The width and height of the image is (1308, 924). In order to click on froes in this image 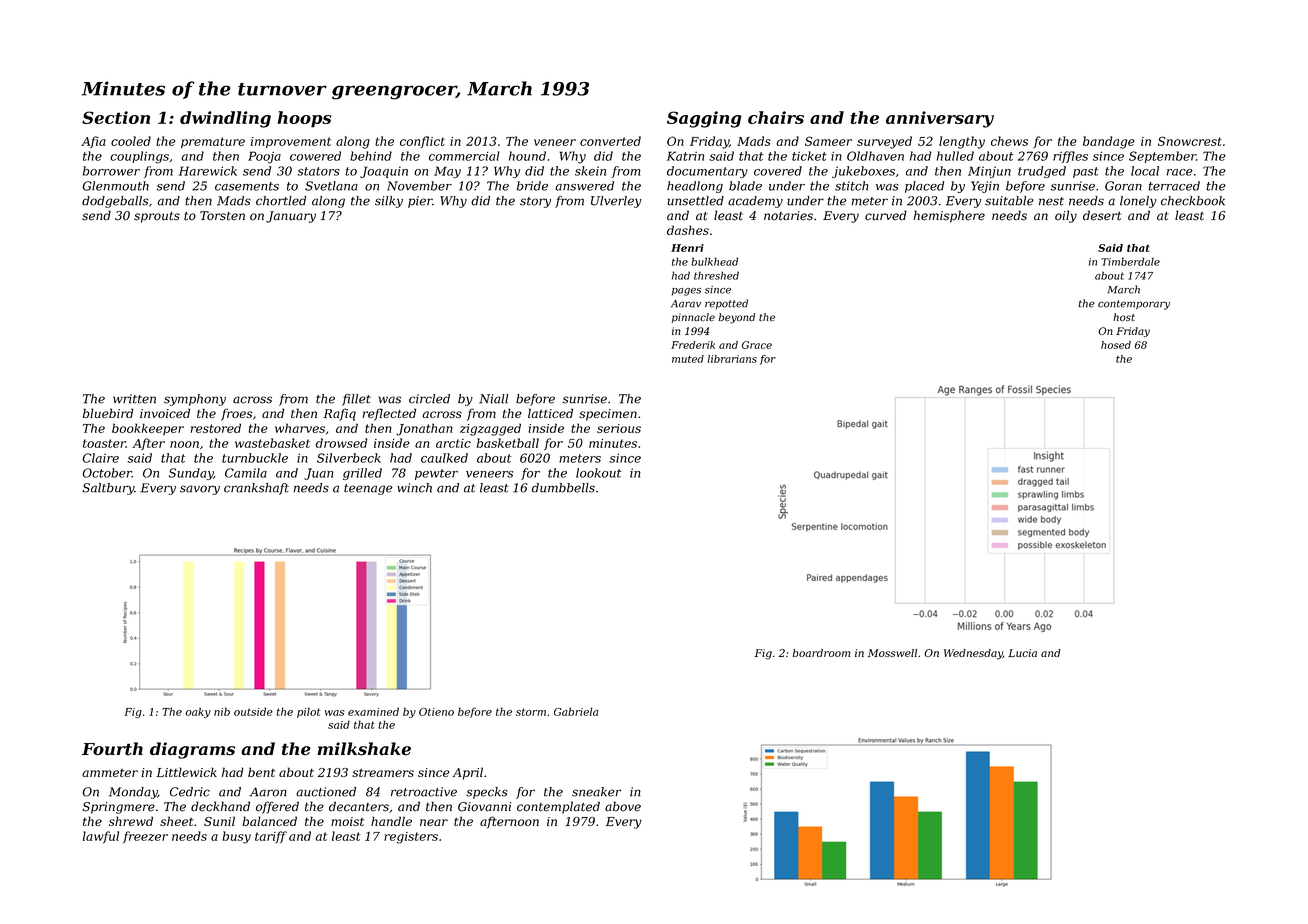, I will do `click(236, 414)`.
